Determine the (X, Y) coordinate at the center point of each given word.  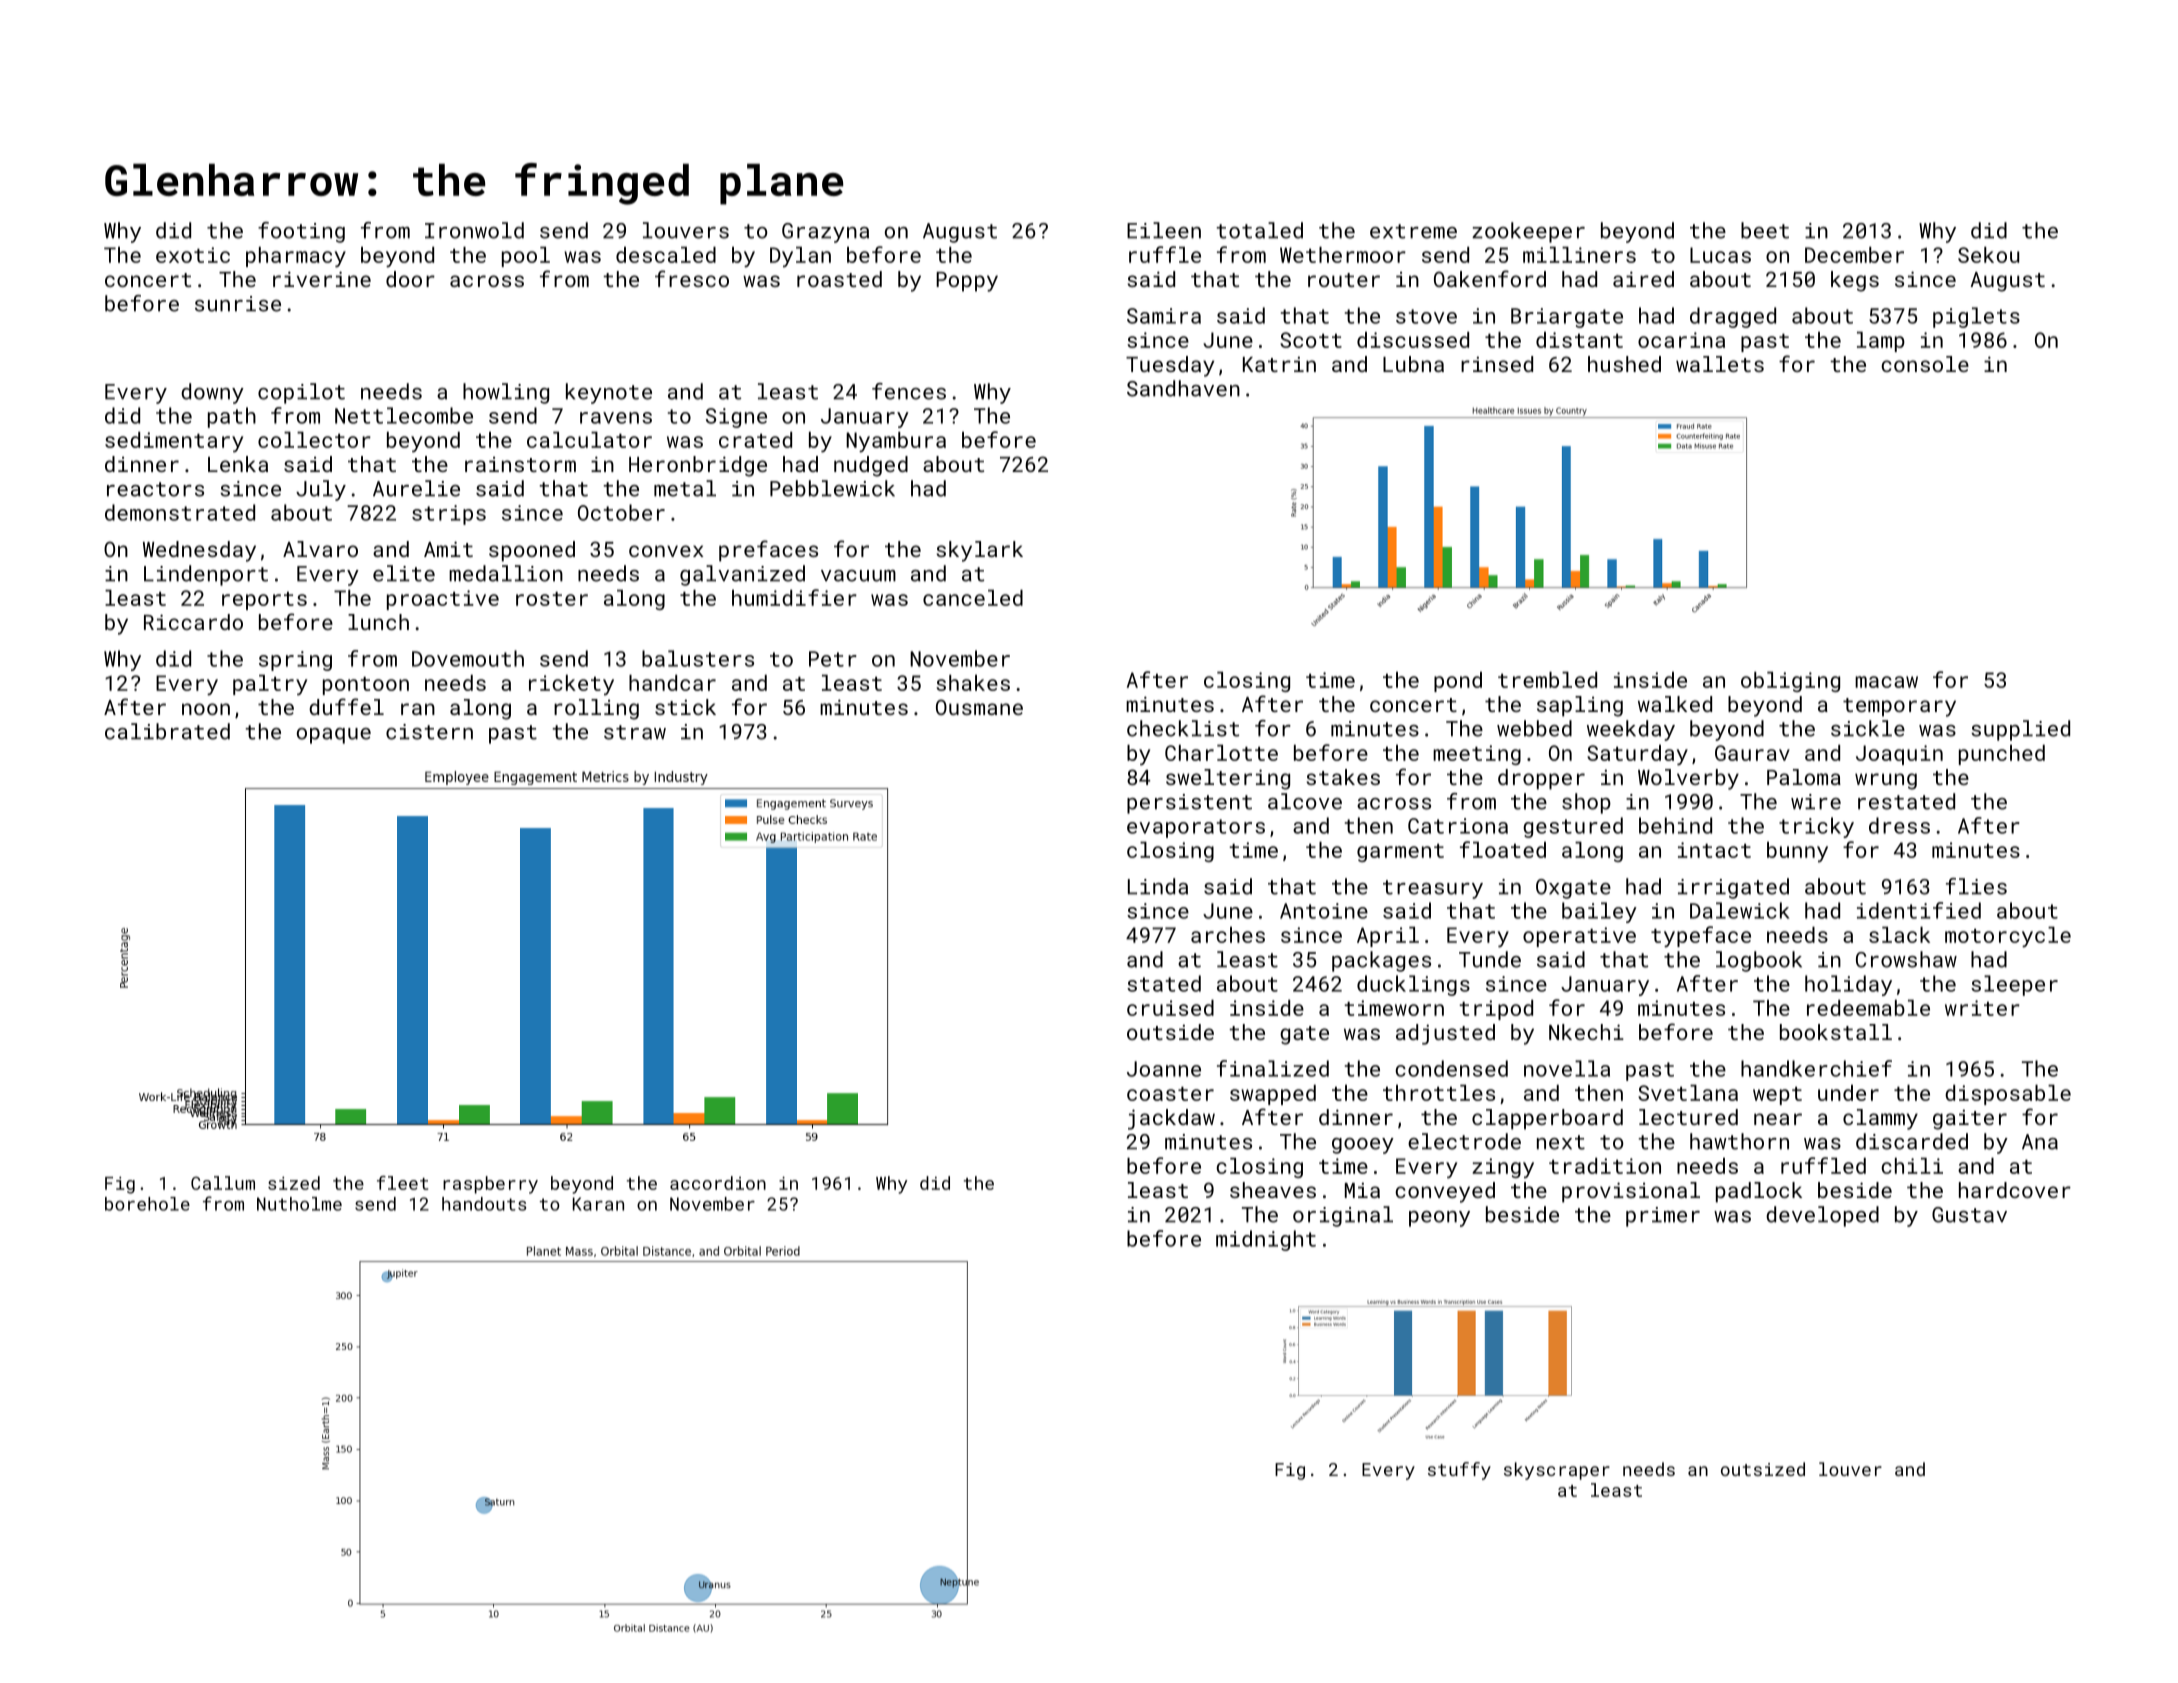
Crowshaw (1906, 959)
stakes (1343, 777)
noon (206, 709)
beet (1765, 230)
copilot (301, 393)
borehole (147, 1204)
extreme (1413, 231)
